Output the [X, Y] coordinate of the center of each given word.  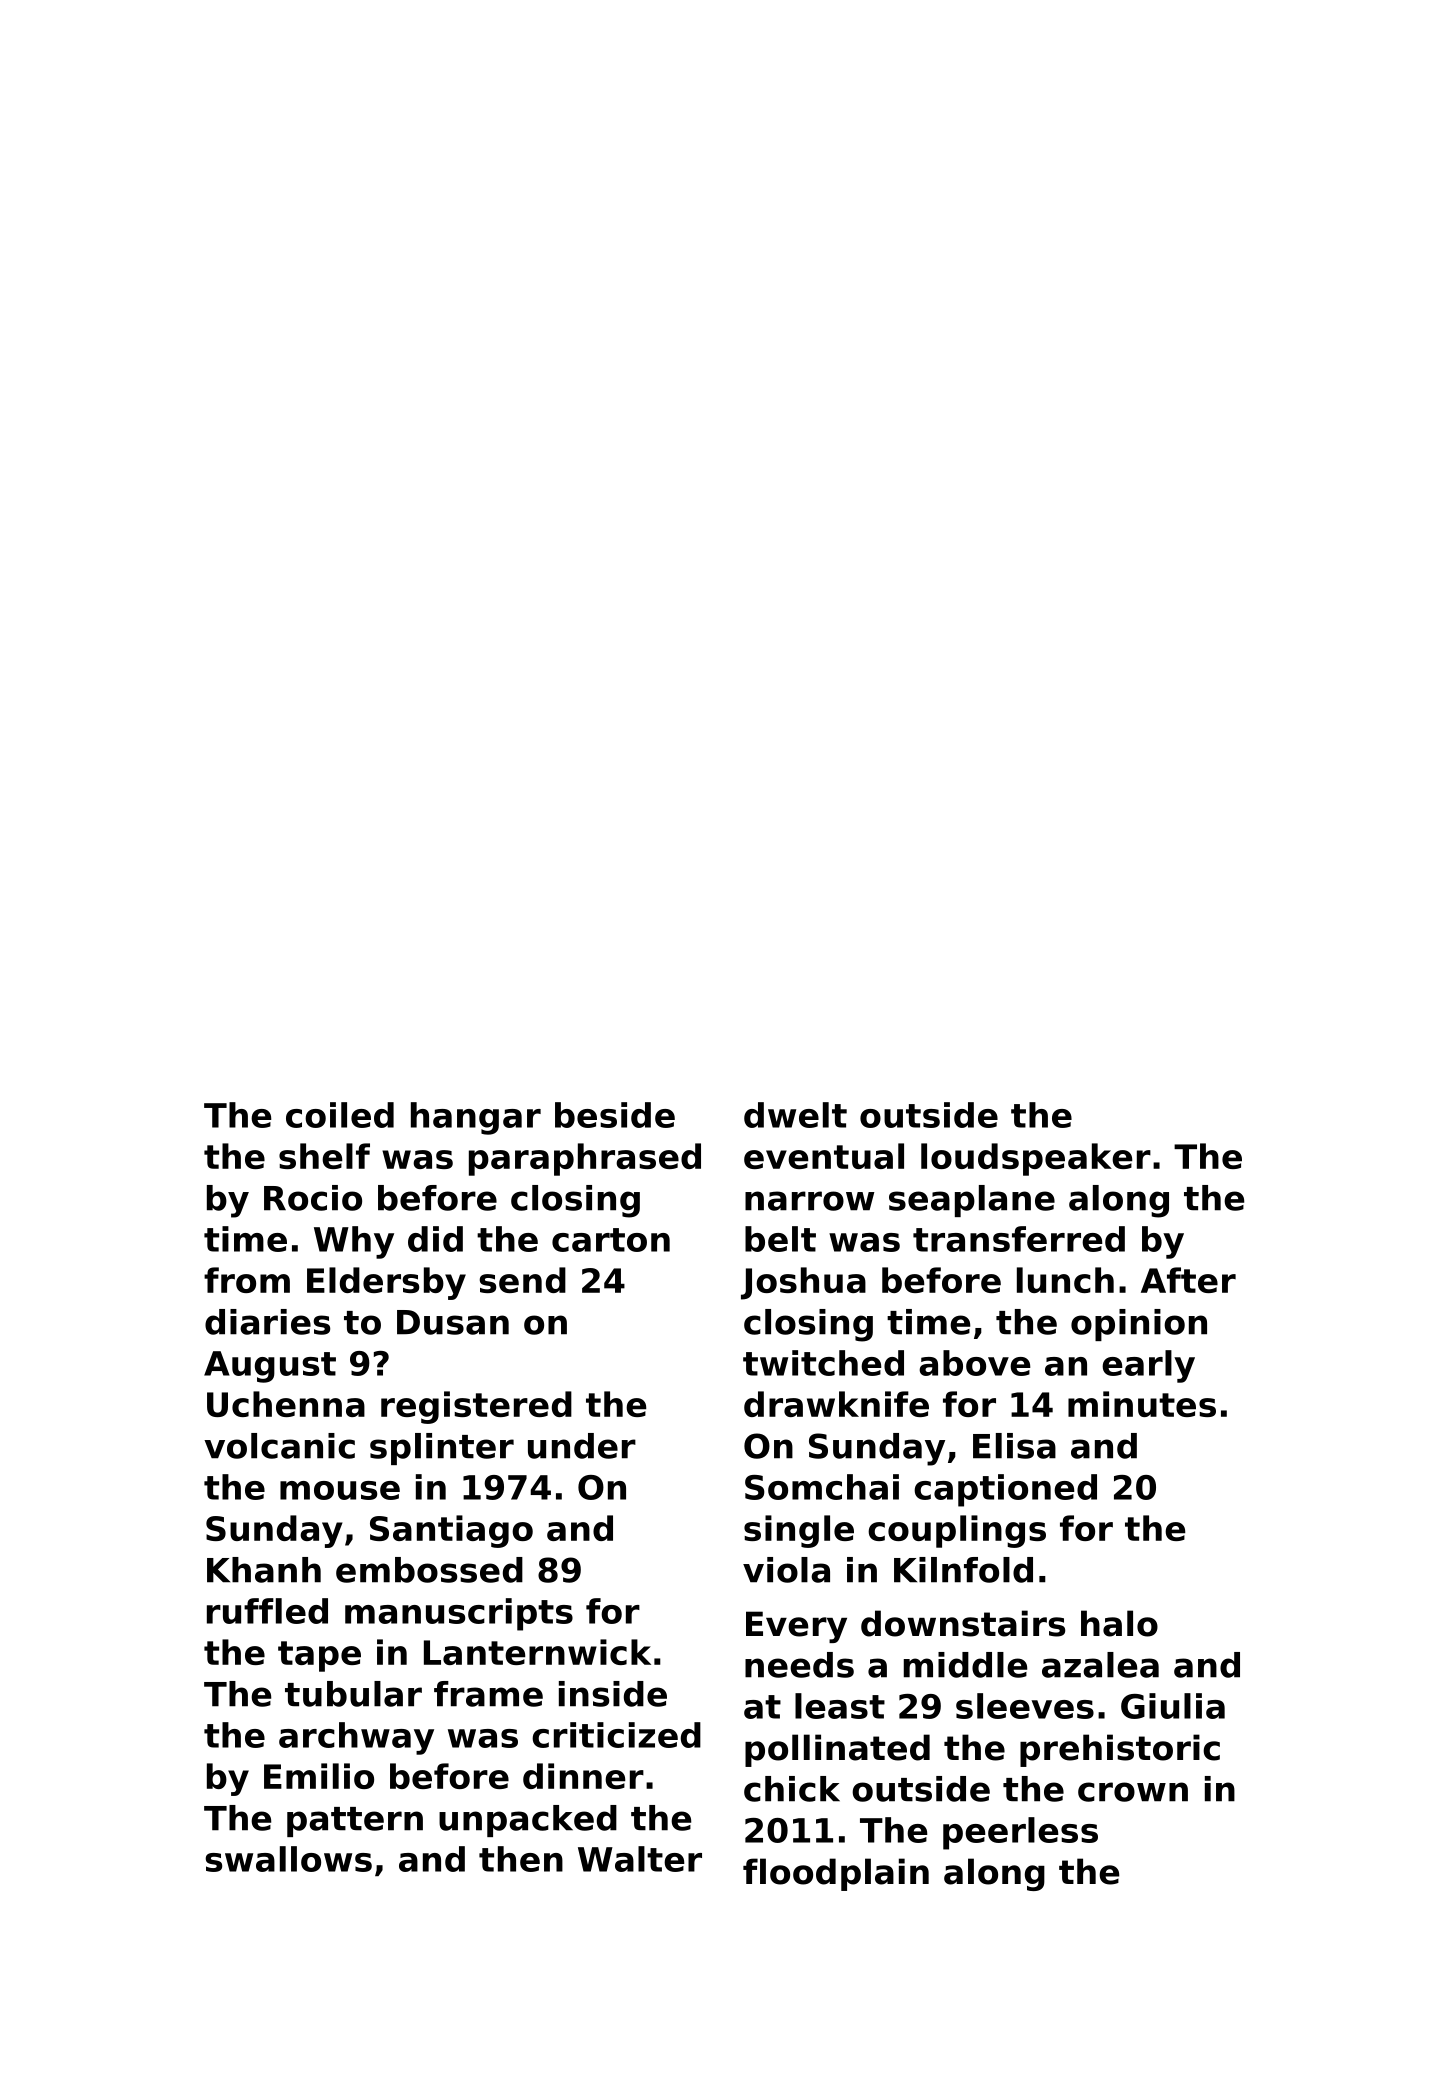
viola [786, 1570]
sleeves [1025, 1706]
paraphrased [585, 1159]
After [1188, 1280]
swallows [288, 1859]
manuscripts [459, 1614]
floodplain [836, 1874]
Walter [640, 1859]
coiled [340, 1115]
